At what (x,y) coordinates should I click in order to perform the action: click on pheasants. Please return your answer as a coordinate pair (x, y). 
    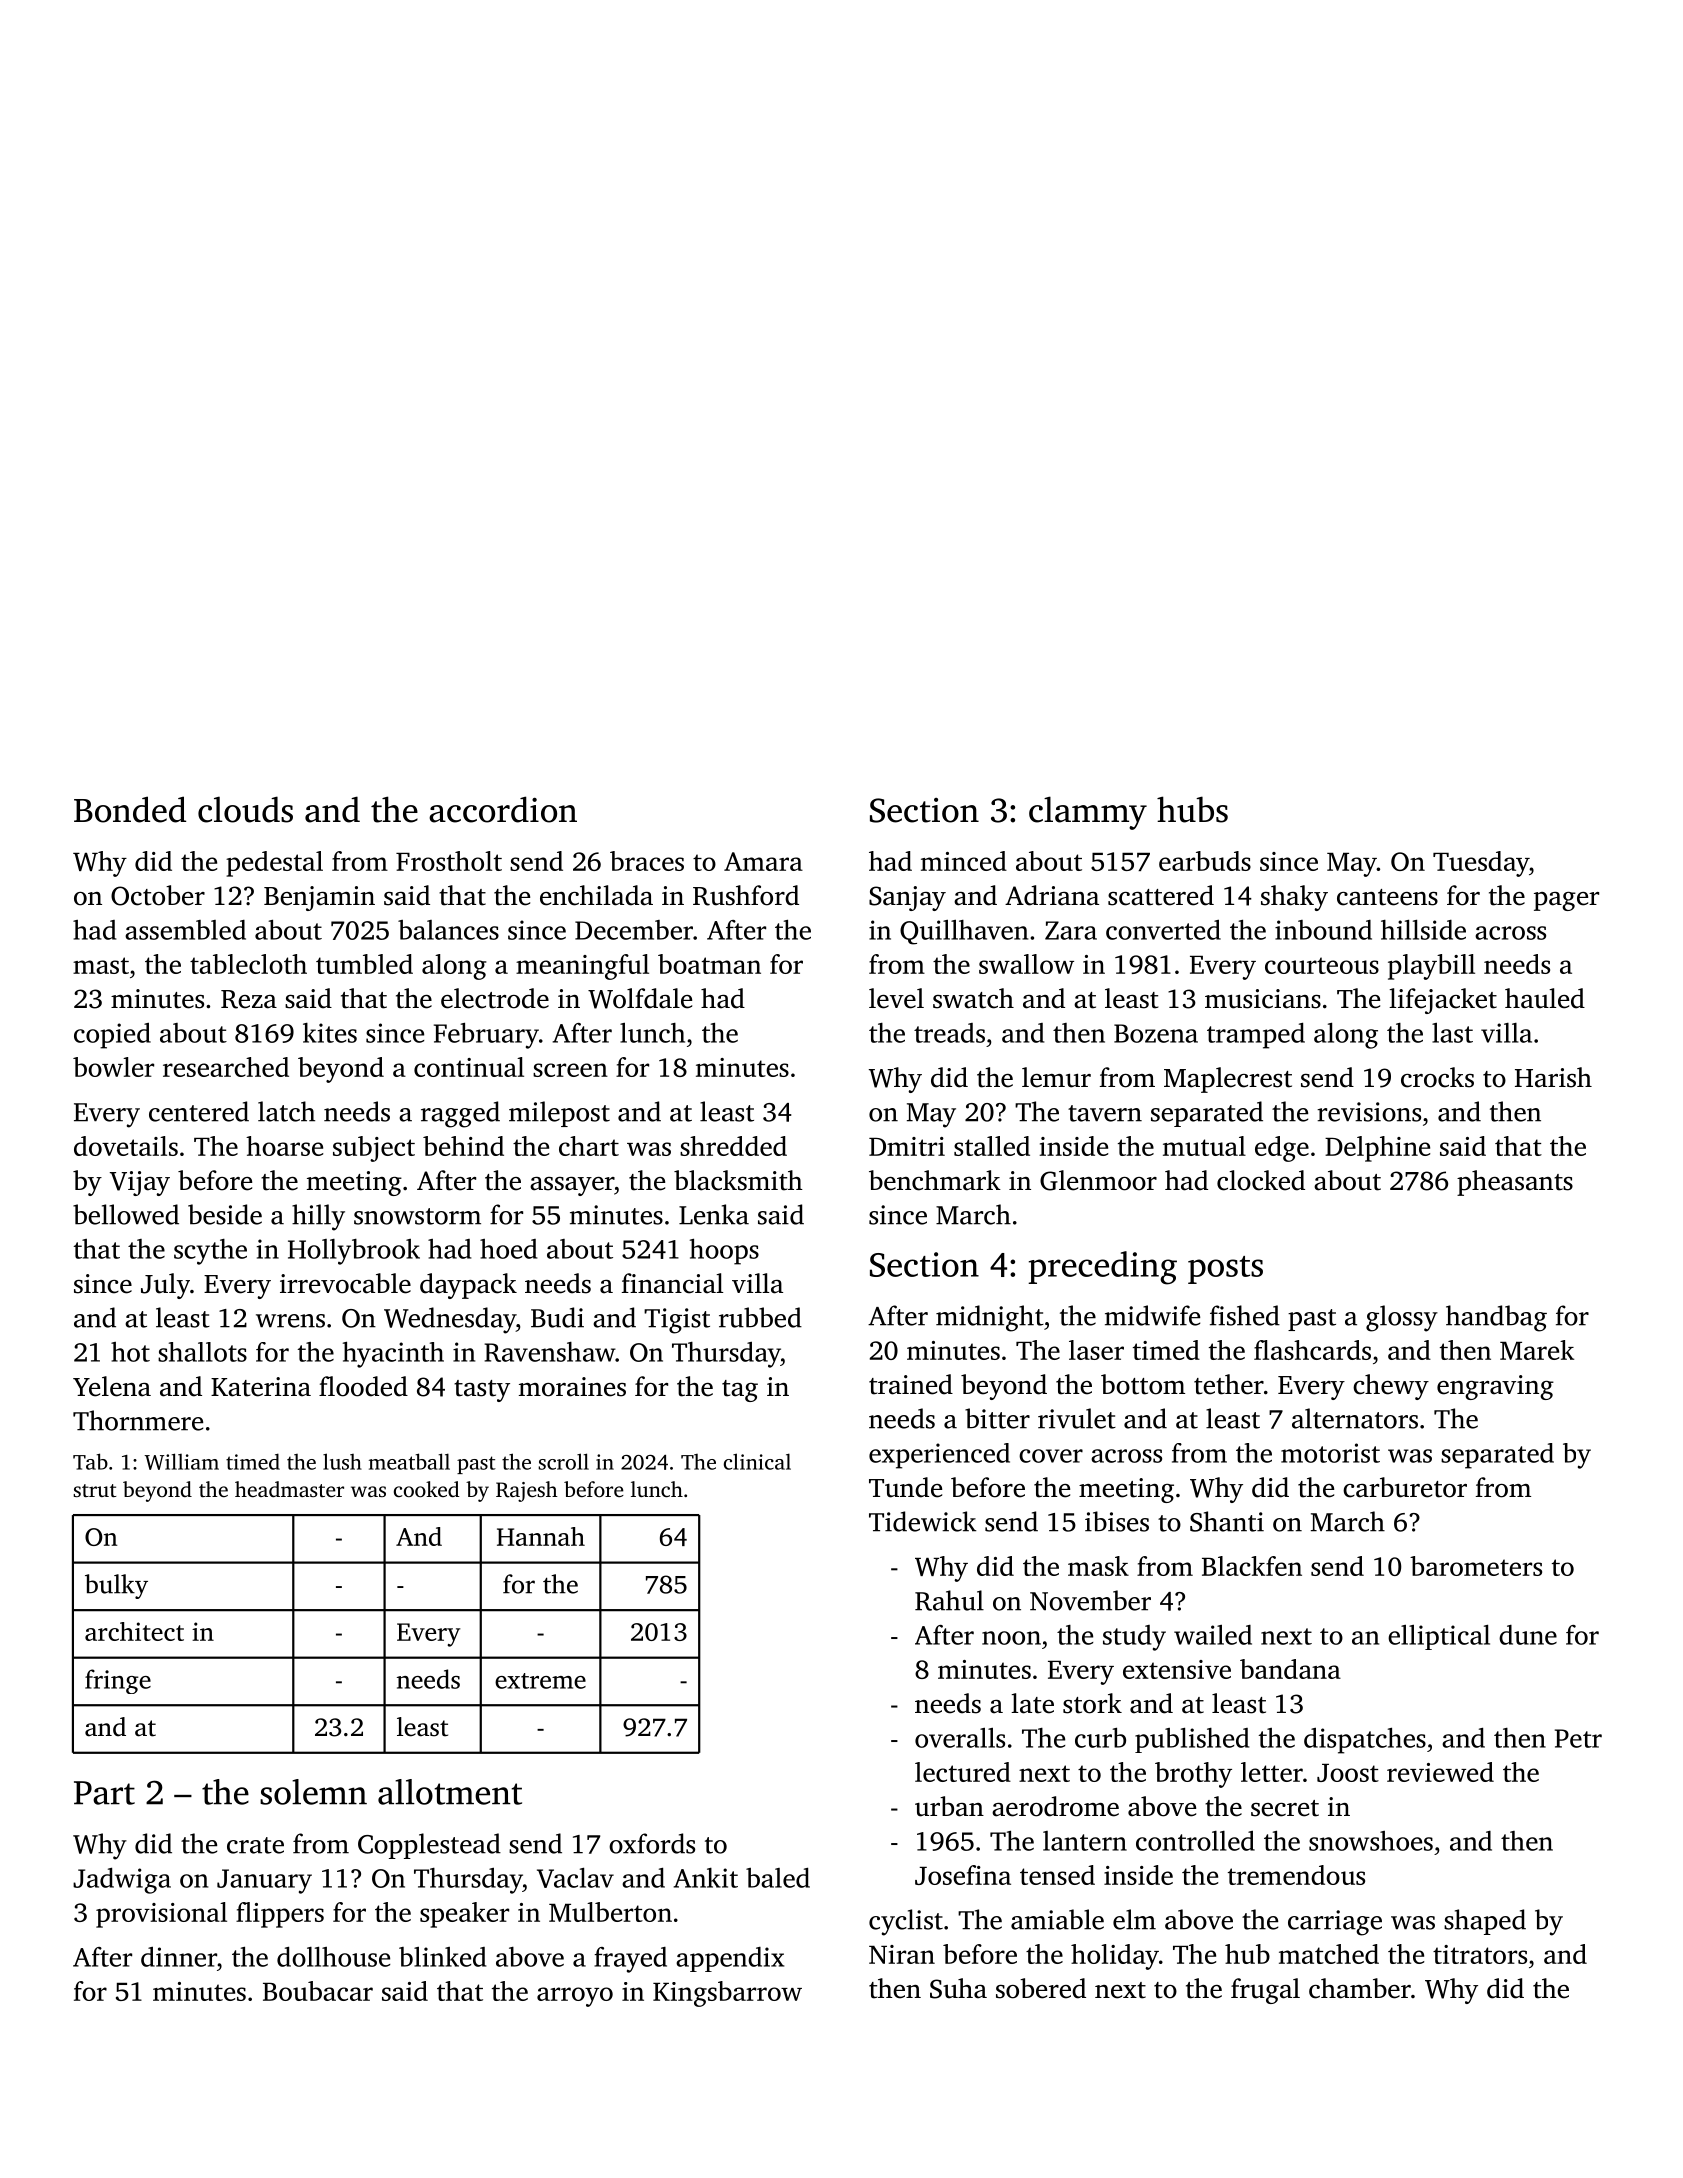
    Looking at the image, I should click on (1515, 1183).
